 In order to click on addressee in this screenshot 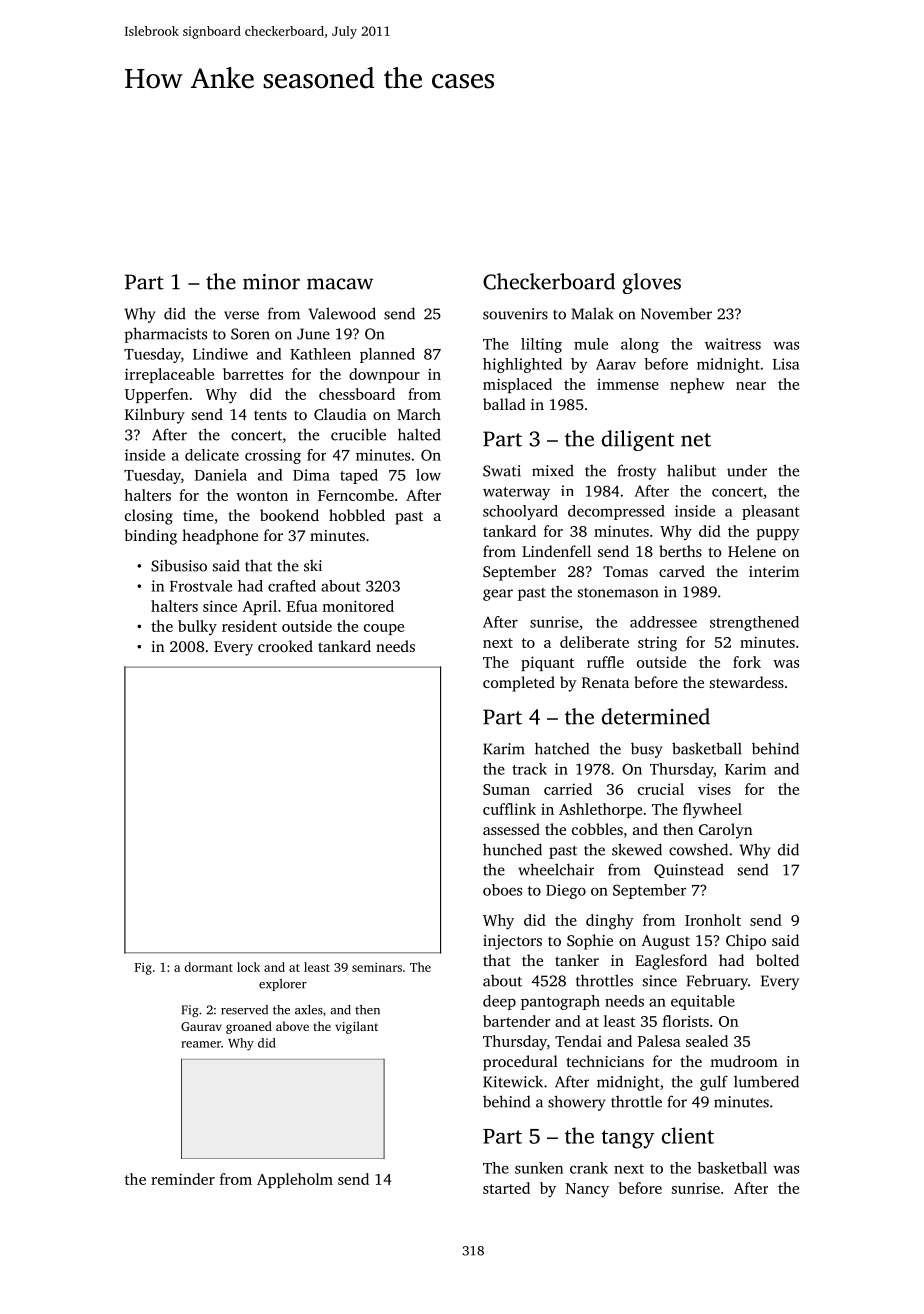, I will do `click(663, 622)`.
